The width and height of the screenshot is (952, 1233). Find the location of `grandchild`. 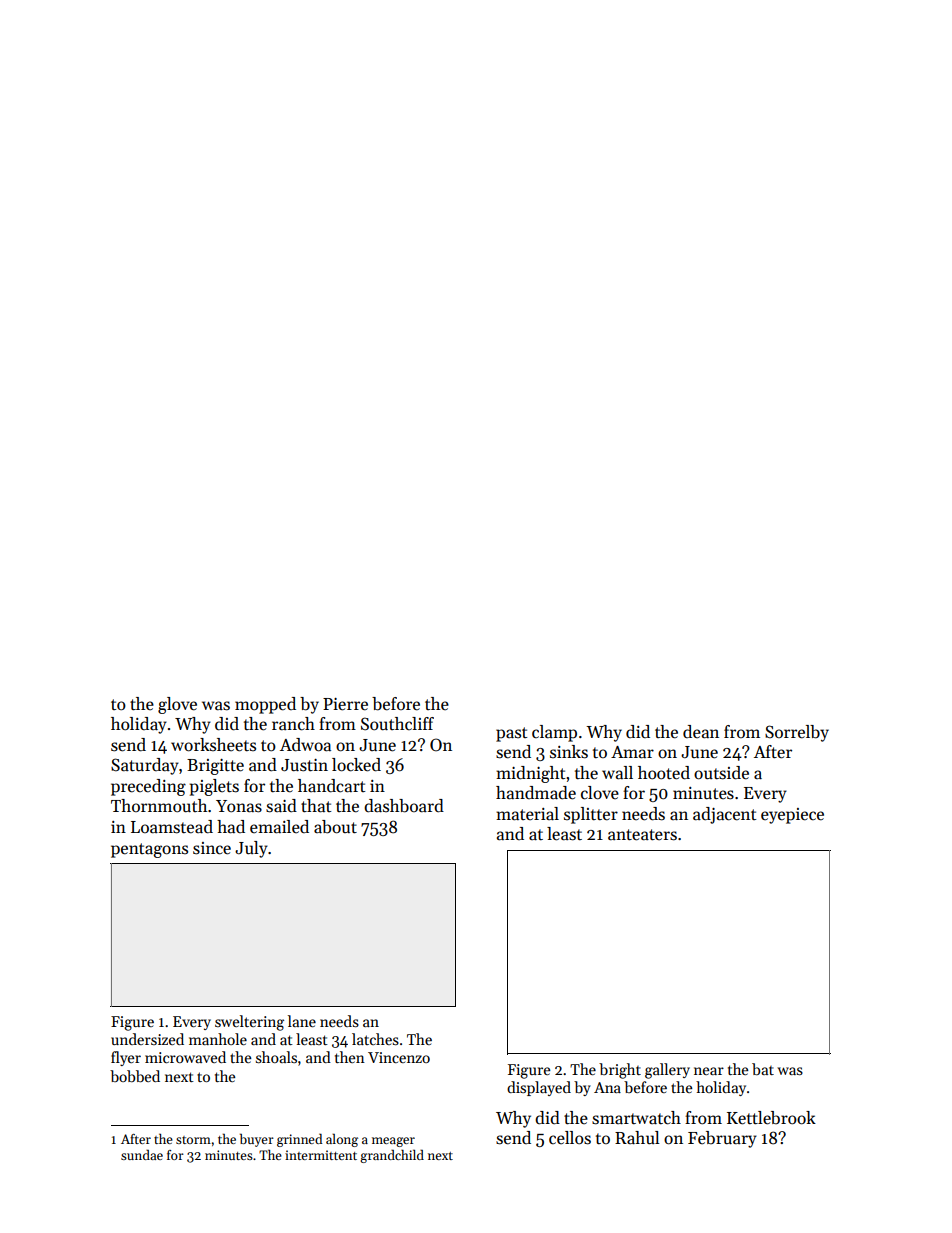

grandchild is located at coordinates (392, 1156).
